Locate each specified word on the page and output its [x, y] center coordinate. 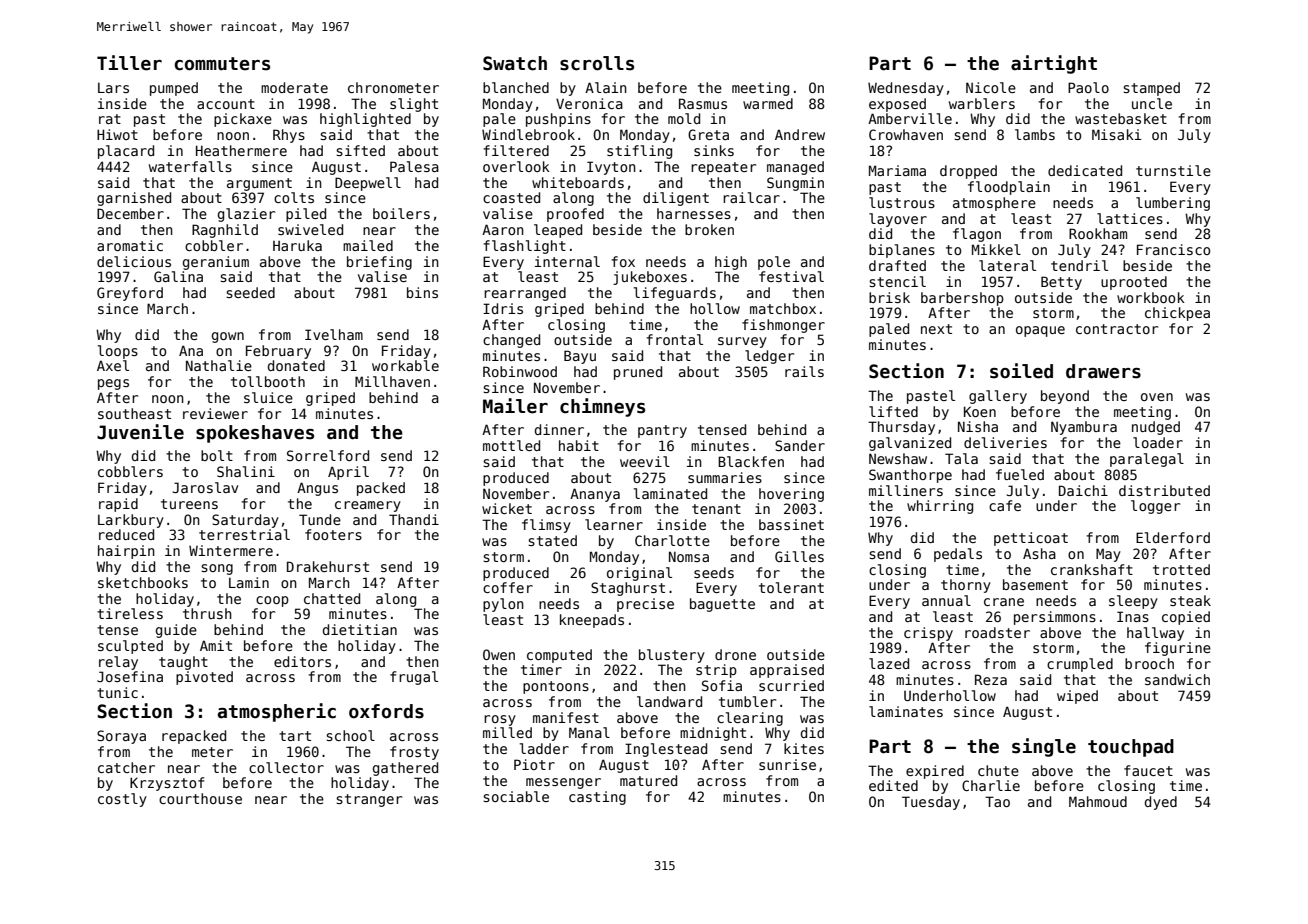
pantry [662, 431]
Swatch [515, 63]
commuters [222, 64]
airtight [1054, 64]
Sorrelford [328, 455]
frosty [414, 753]
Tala [961, 458]
